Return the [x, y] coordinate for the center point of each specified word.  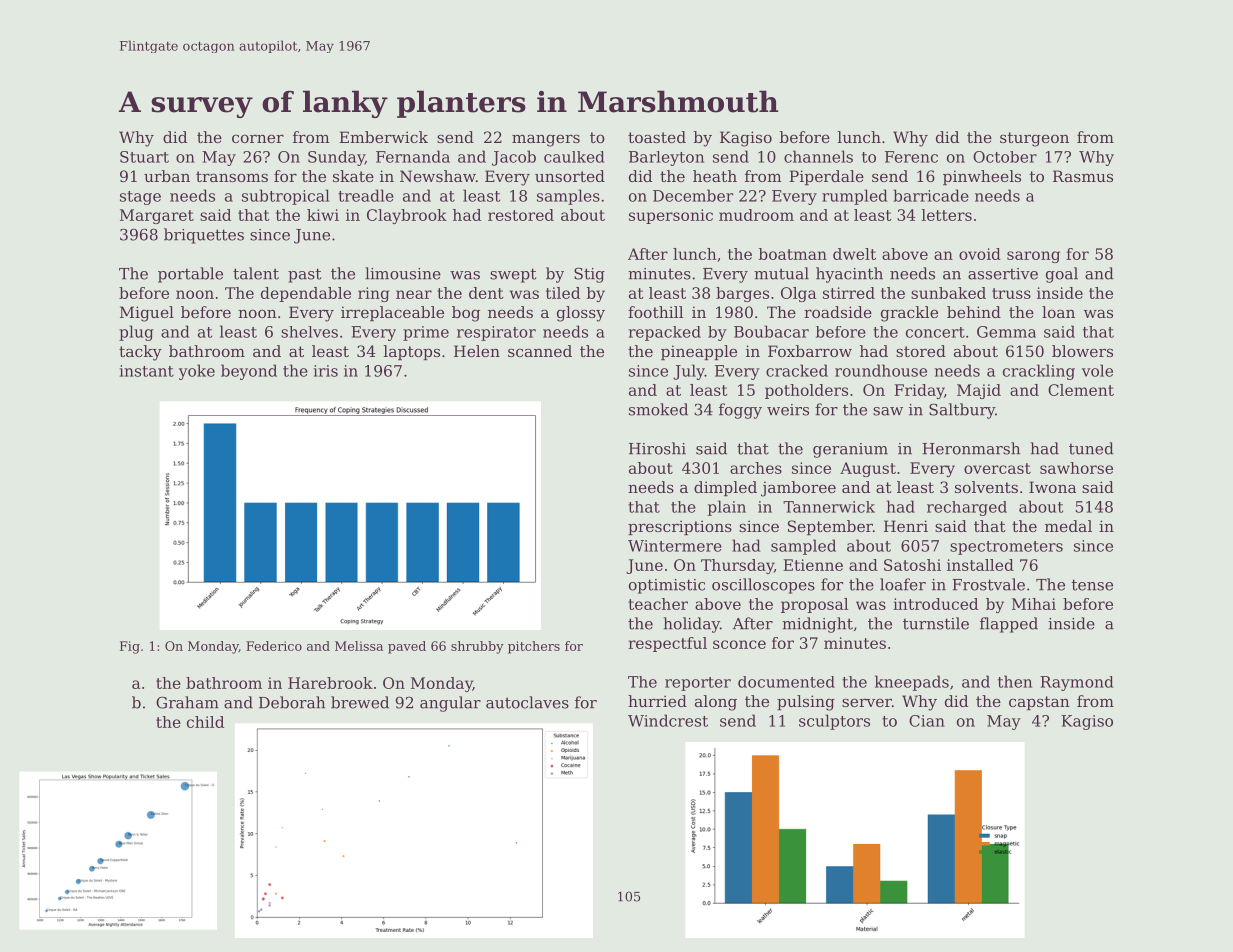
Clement [1081, 390]
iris [326, 371]
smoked [658, 409]
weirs [788, 410]
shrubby [477, 647]
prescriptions [680, 527]
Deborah [292, 702]
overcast [997, 468]
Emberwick [383, 137]
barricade [931, 195]
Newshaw [438, 176]
